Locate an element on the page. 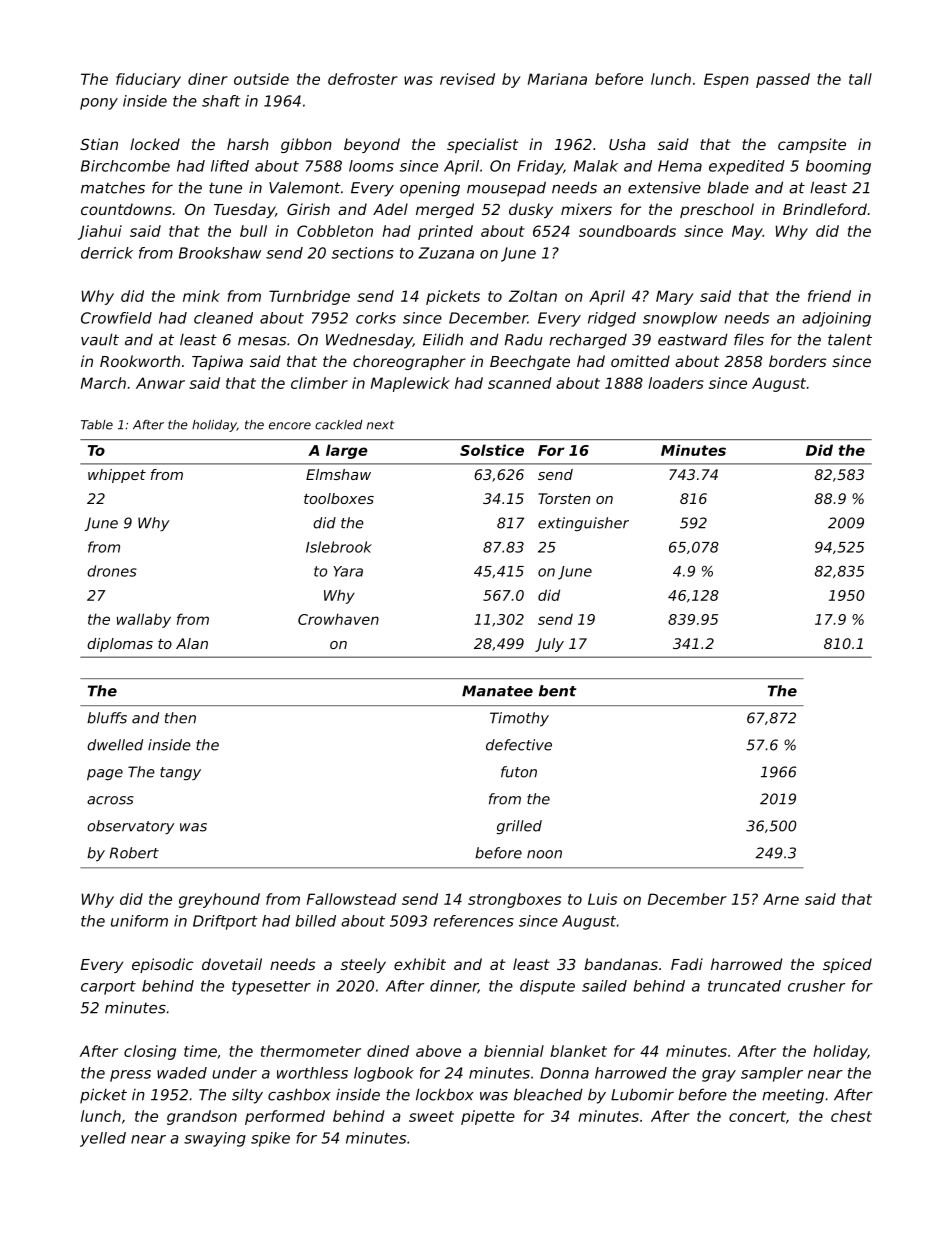 This document has width=952, height=1233. loaders is located at coordinates (676, 383).
